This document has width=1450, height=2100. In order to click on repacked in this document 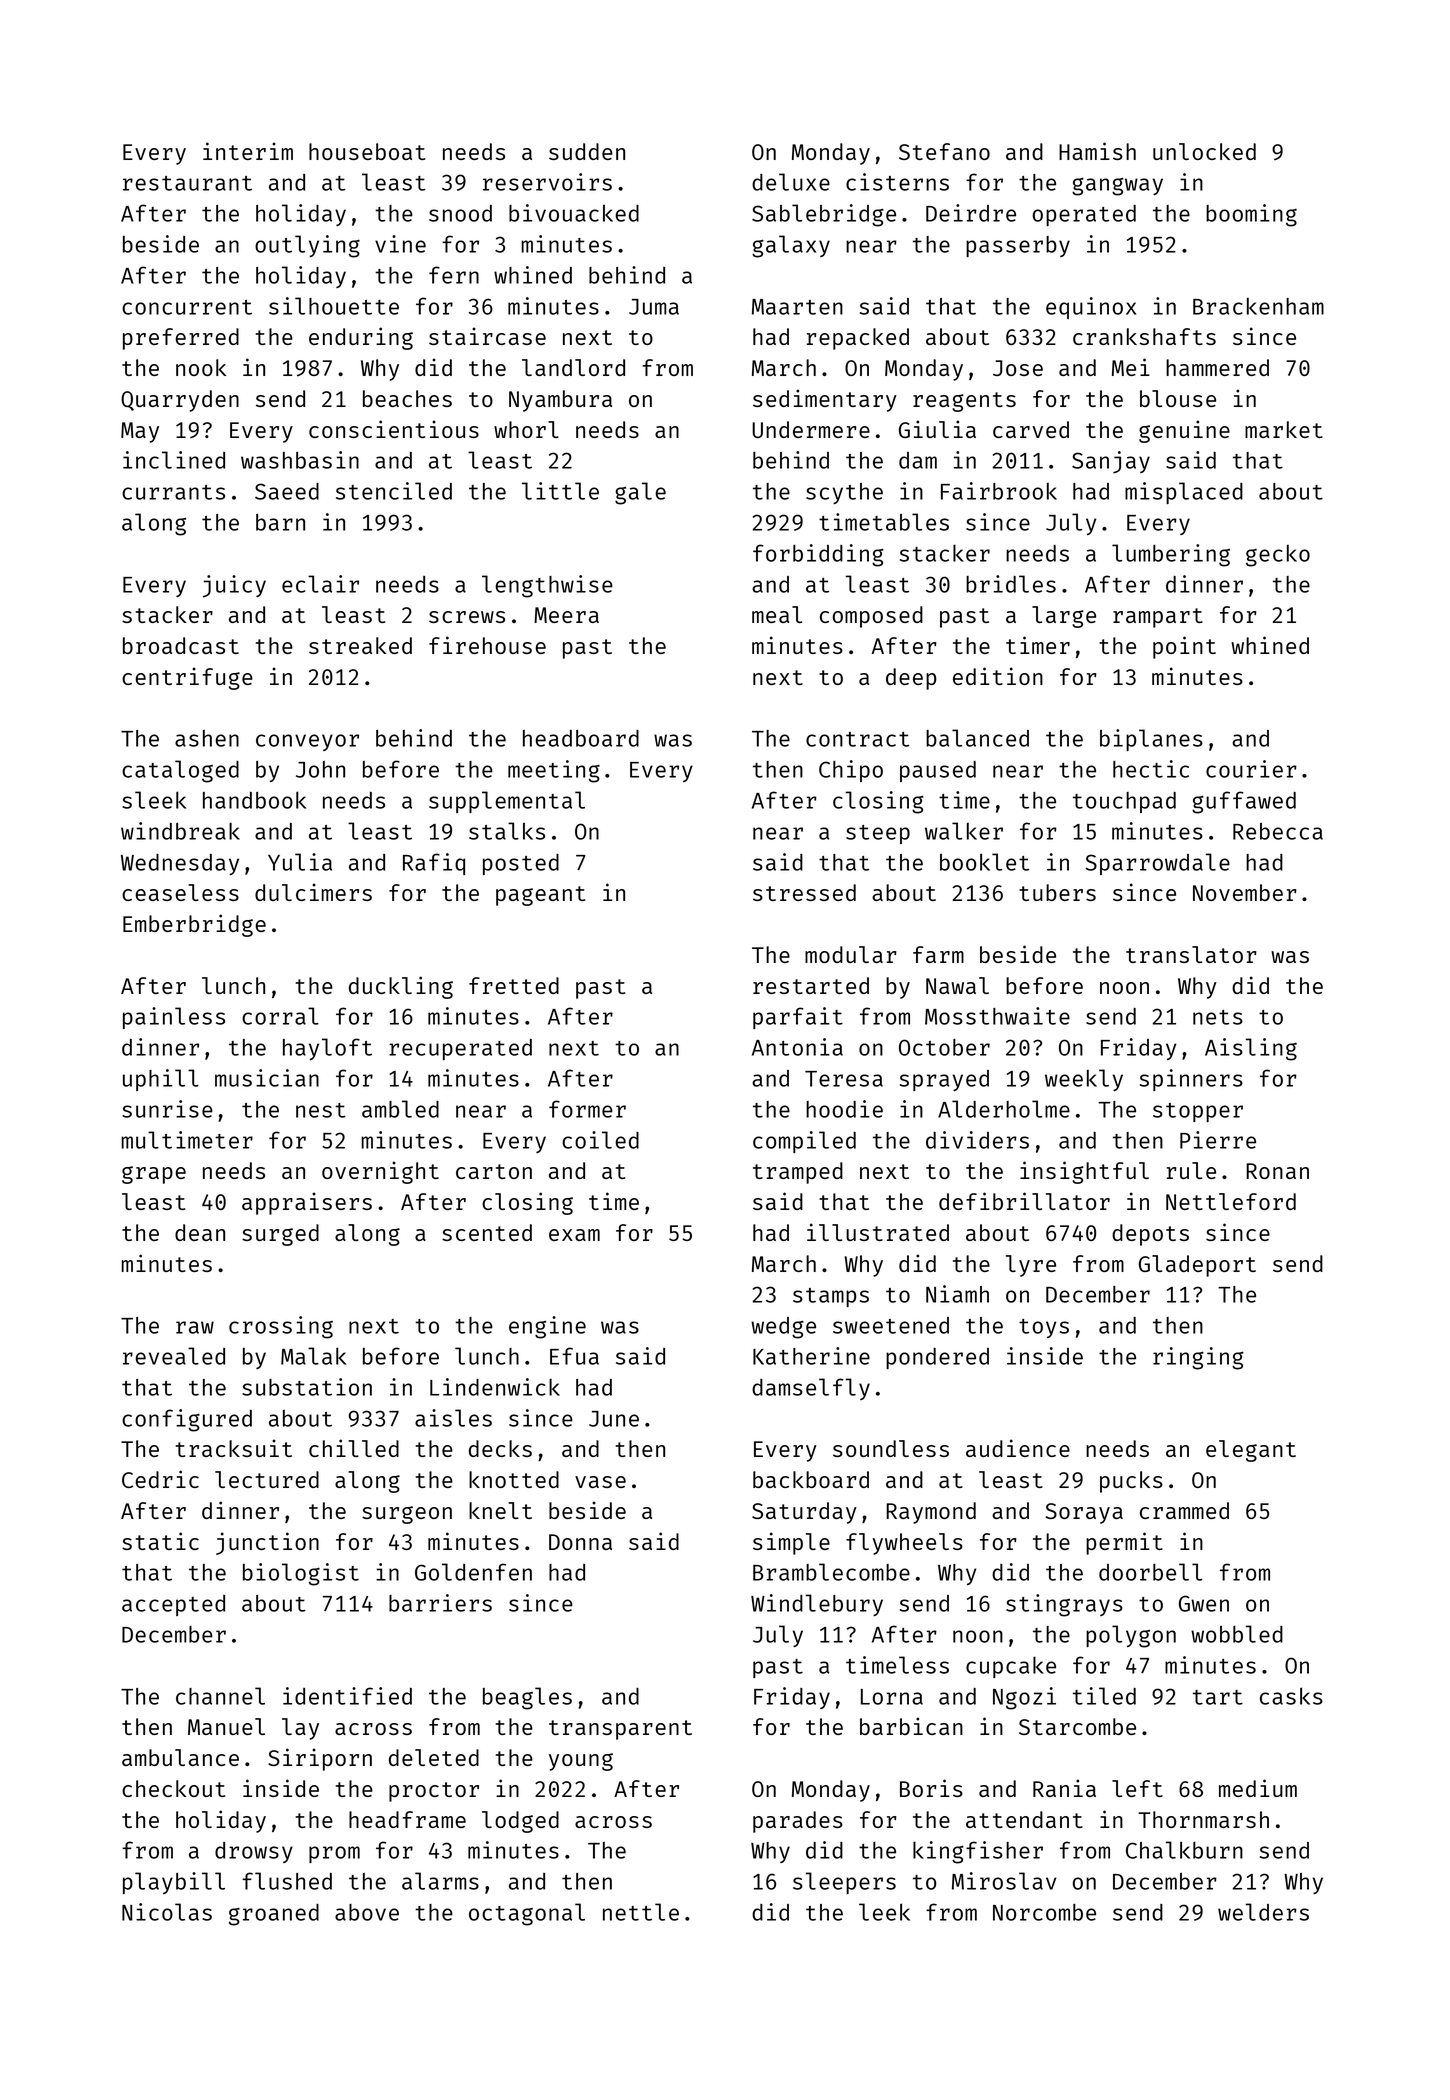, I will do `click(858, 339)`.
